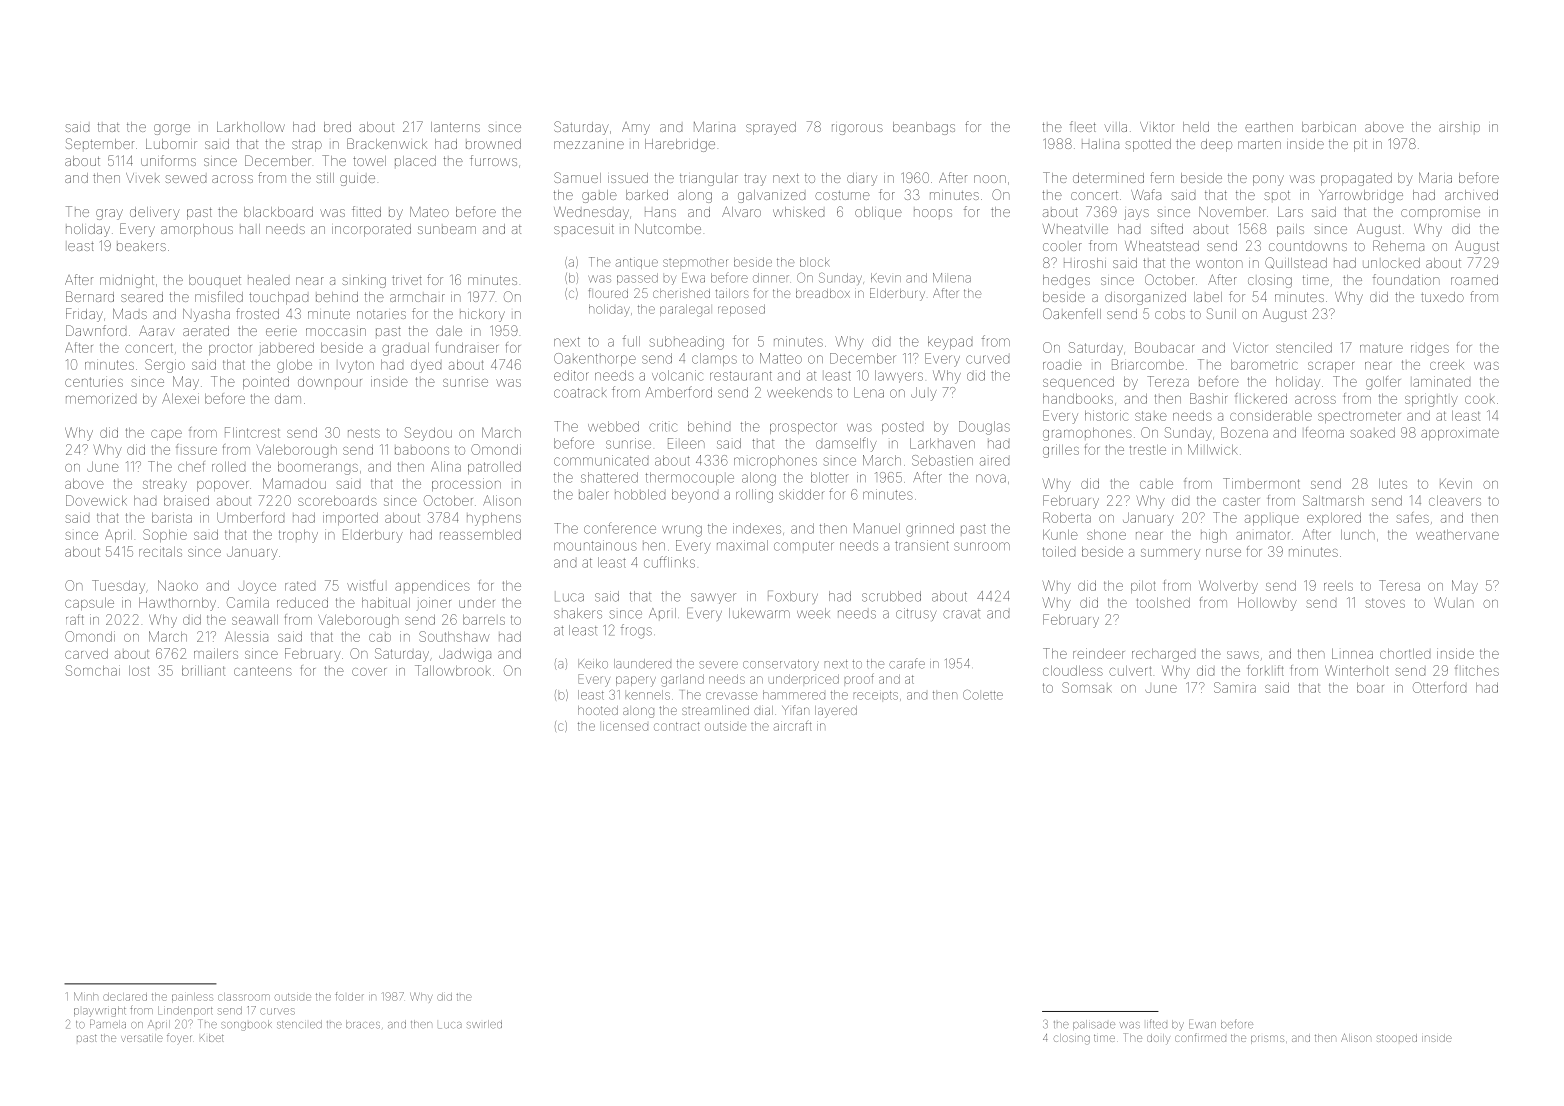 The width and height of the screenshot is (1564, 1106). What do you see at coordinates (263, 671) in the screenshot?
I see `canteens` at bounding box center [263, 671].
